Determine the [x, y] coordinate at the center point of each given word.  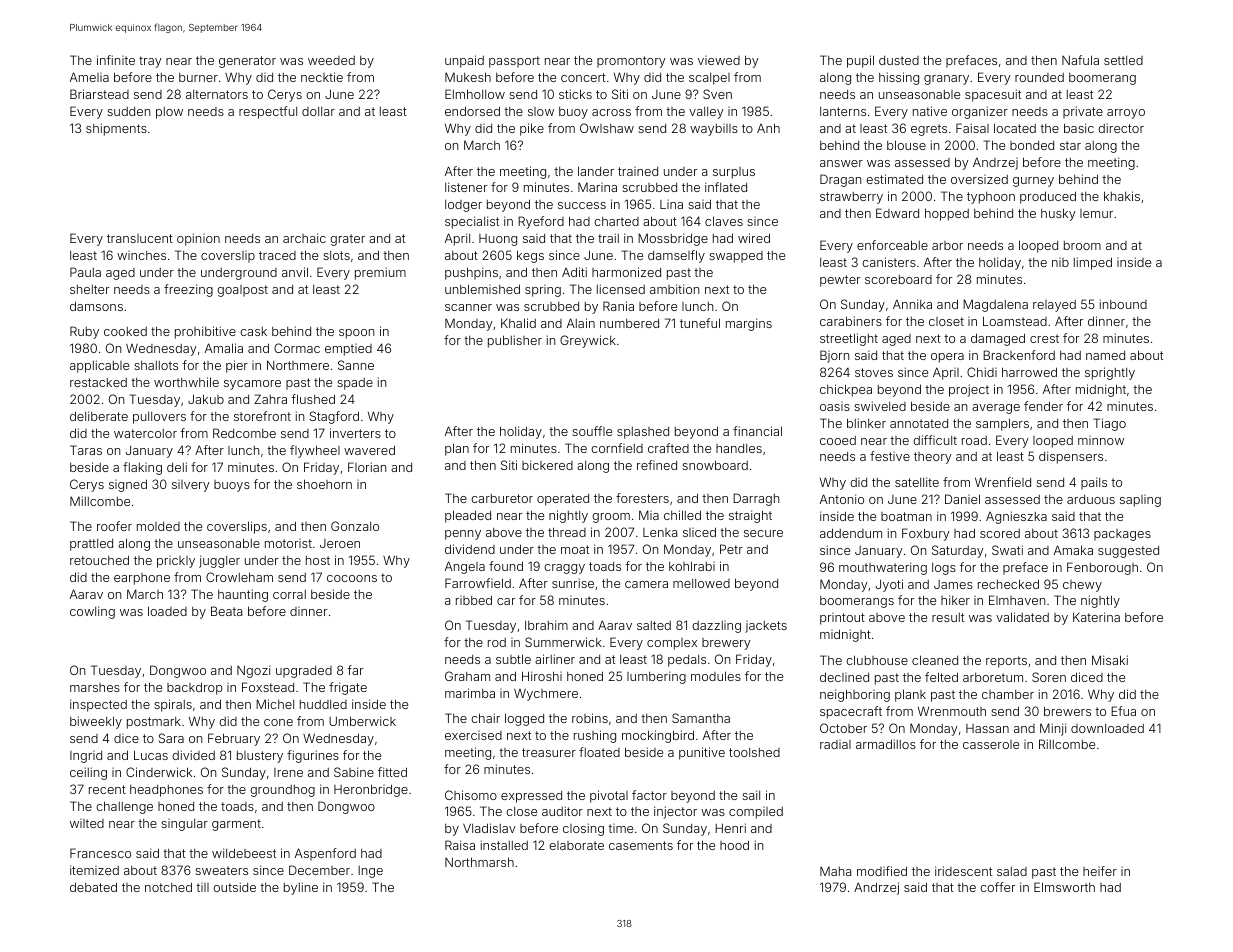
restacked [98, 382]
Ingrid [86, 757]
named [1105, 355]
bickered [547, 465]
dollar [318, 111]
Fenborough [1102, 568]
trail [608, 238]
